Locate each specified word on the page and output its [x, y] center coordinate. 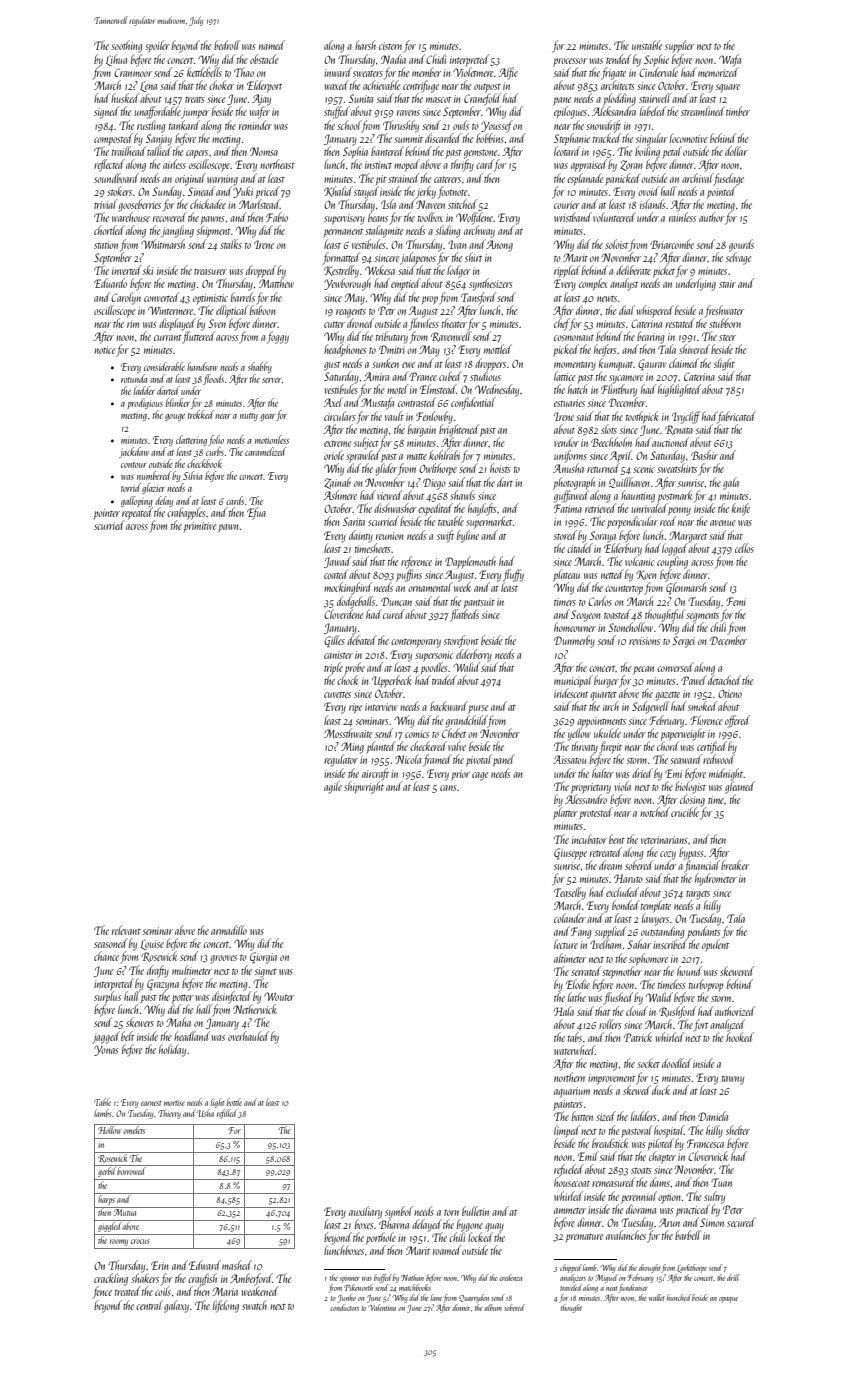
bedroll [227, 45]
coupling [672, 562]
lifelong [226, 1306]
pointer [107, 514]
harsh [365, 45]
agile [333, 787]
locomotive [688, 138]
